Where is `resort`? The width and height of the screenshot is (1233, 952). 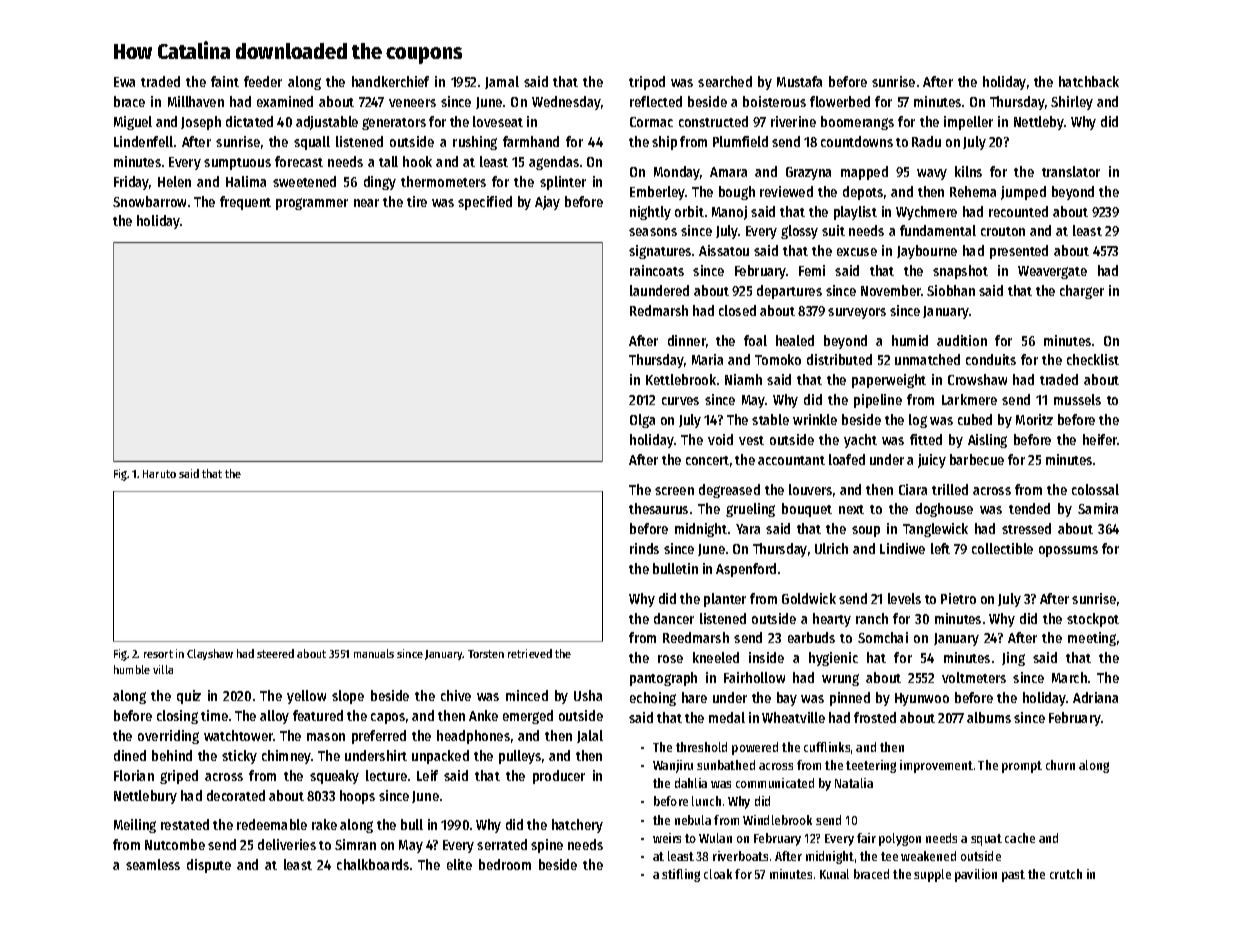 resort is located at coordinates (158, 654).
